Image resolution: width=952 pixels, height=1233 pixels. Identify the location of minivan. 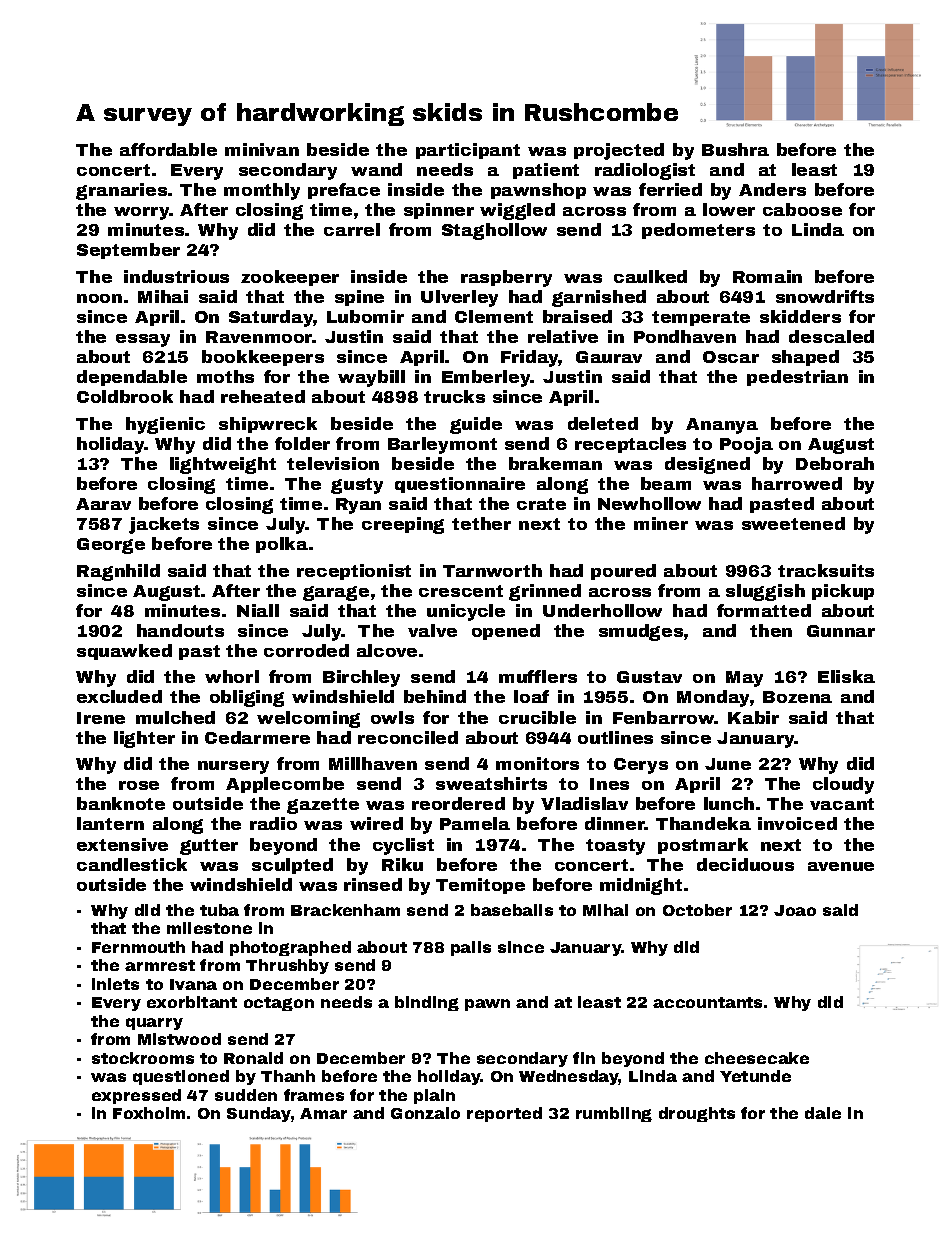
(262, 149).
